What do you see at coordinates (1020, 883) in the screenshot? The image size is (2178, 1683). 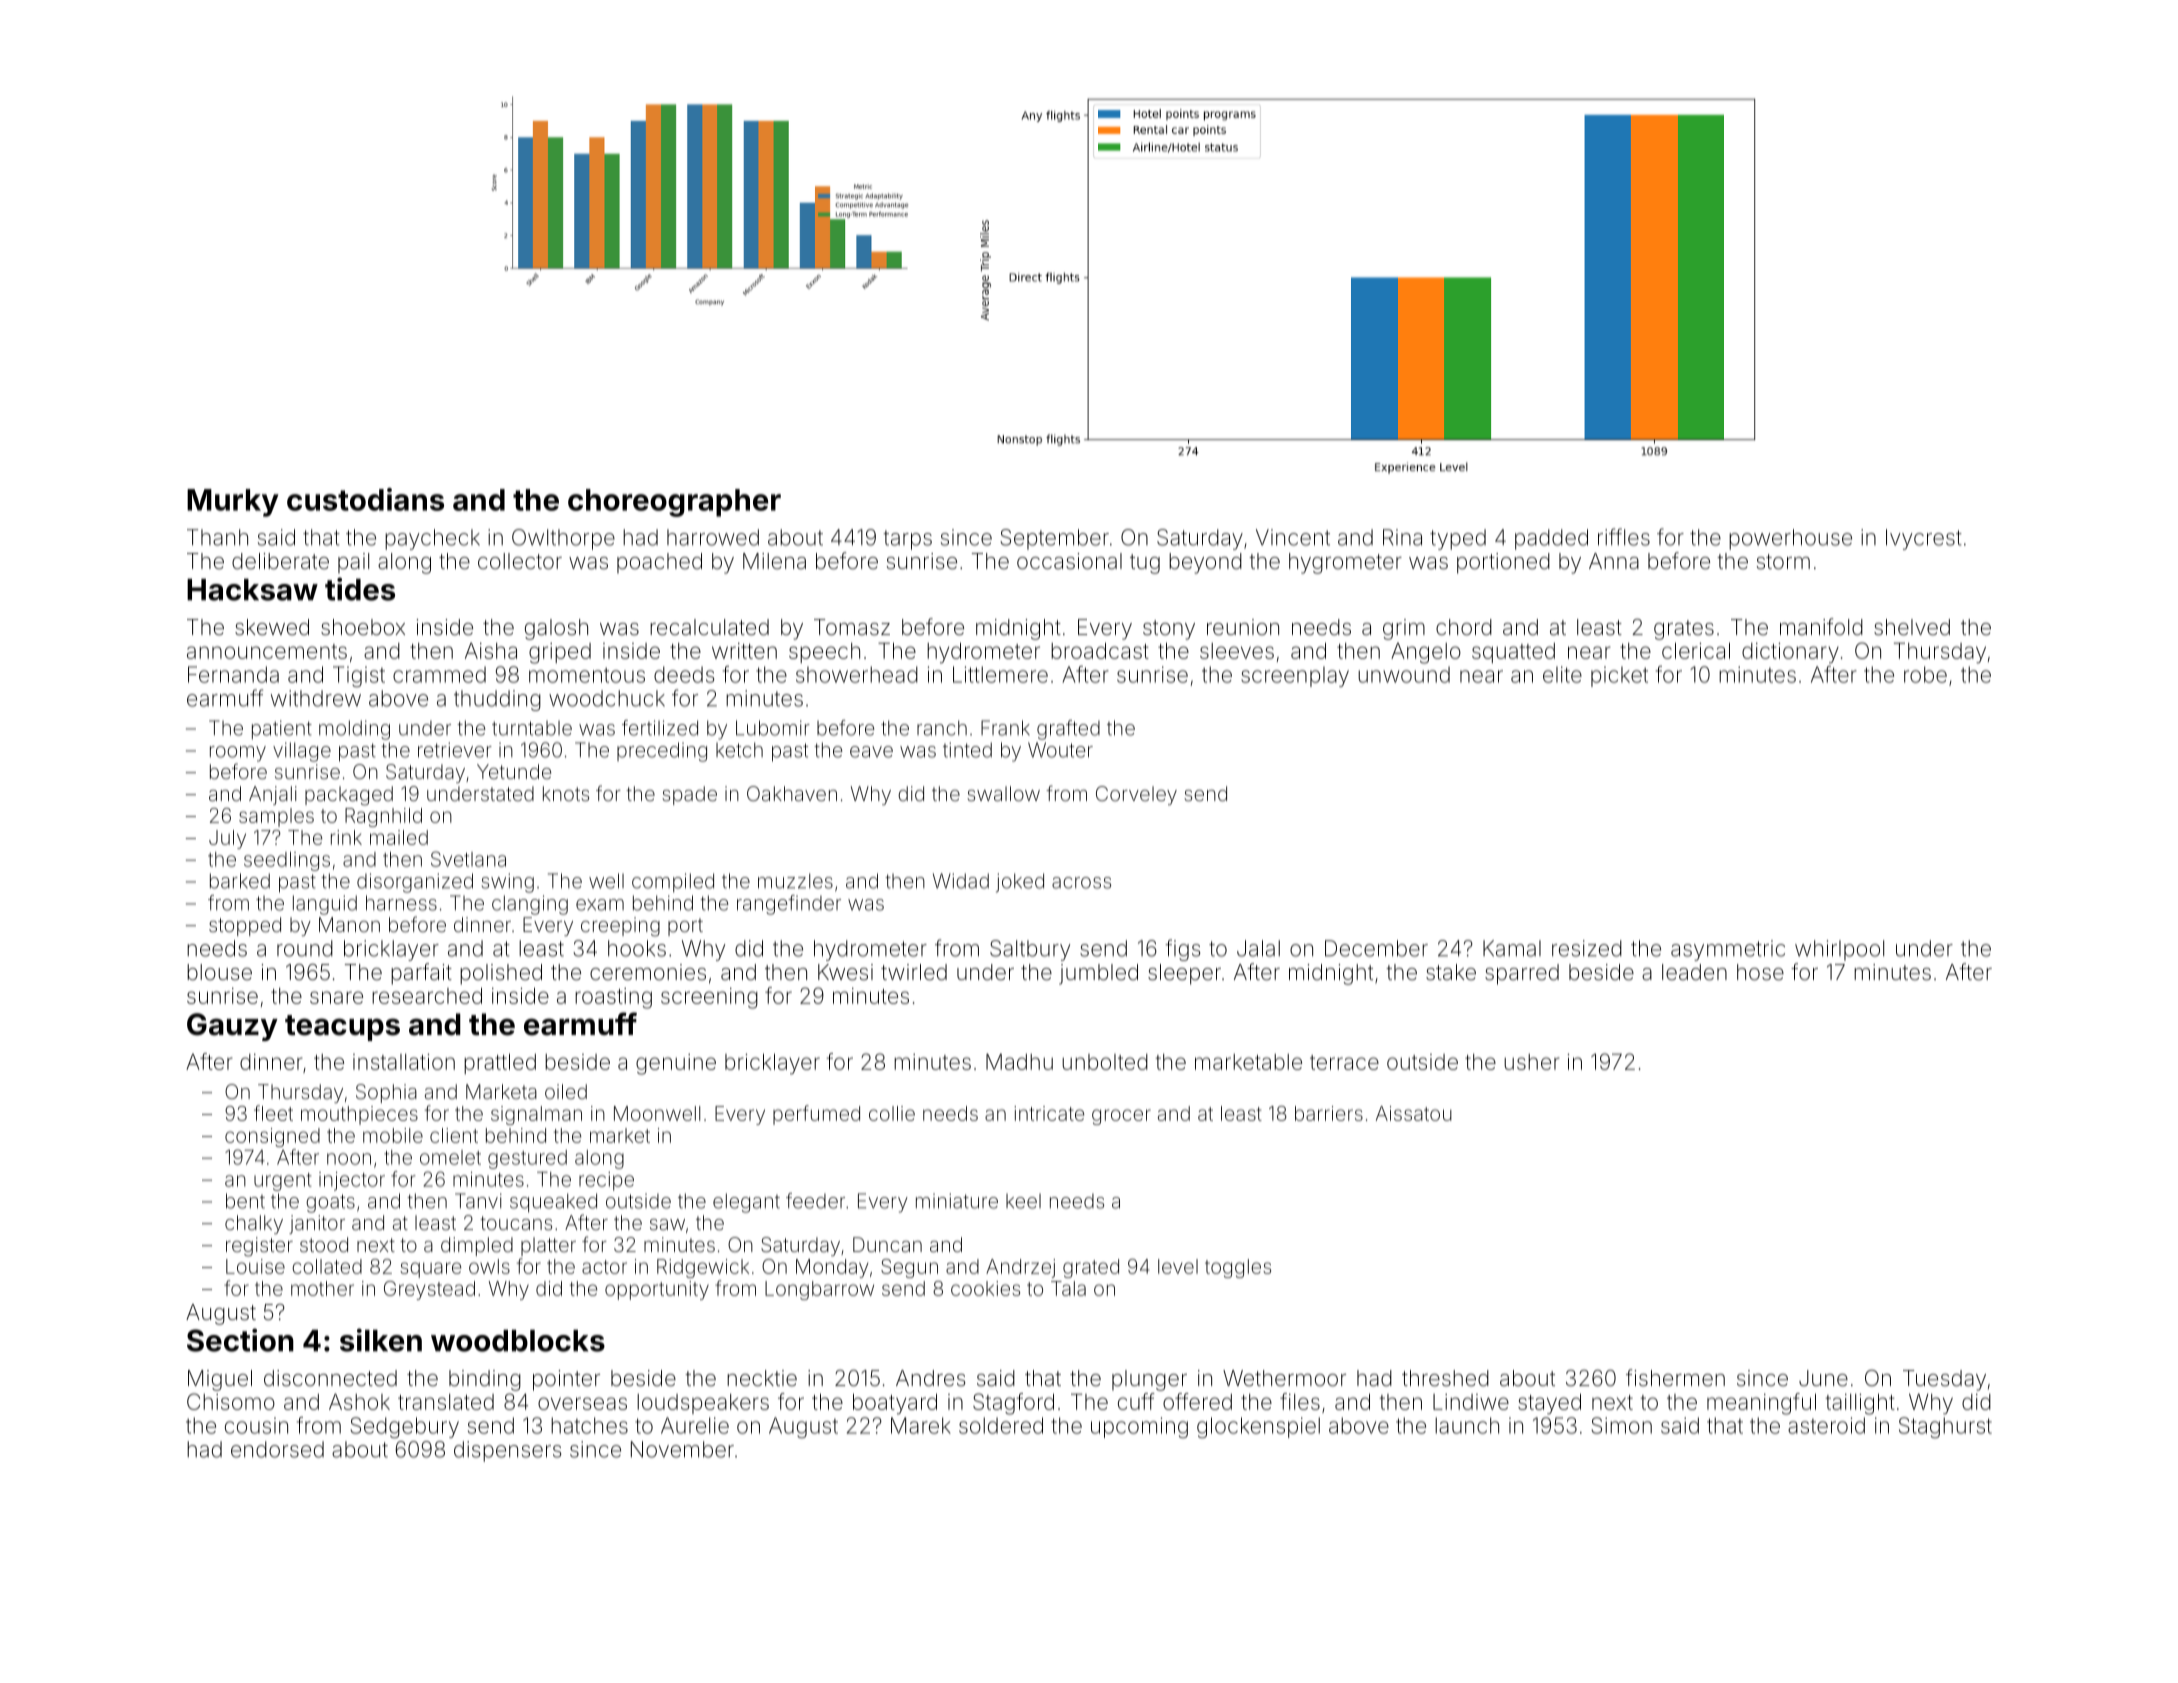 I see `joked` at bounding box center [1020, 883].
